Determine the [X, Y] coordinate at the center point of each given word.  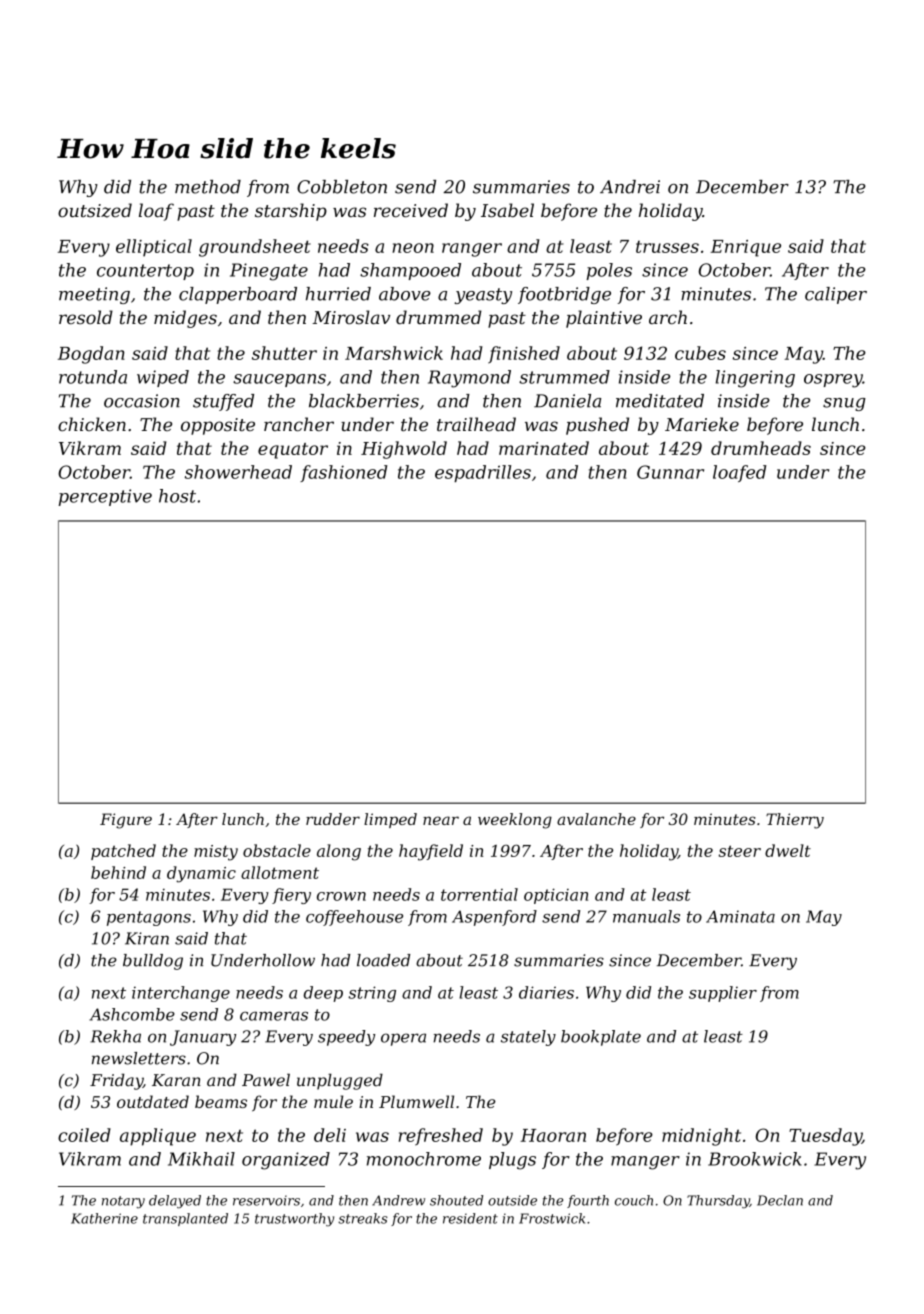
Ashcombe [132, 1014]
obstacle [277, 850]
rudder [333, 819]
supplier [723, 994]
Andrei [630, 187]
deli [330, 1135]
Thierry [795, 821]
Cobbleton [342, 187]
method [208, 187]
